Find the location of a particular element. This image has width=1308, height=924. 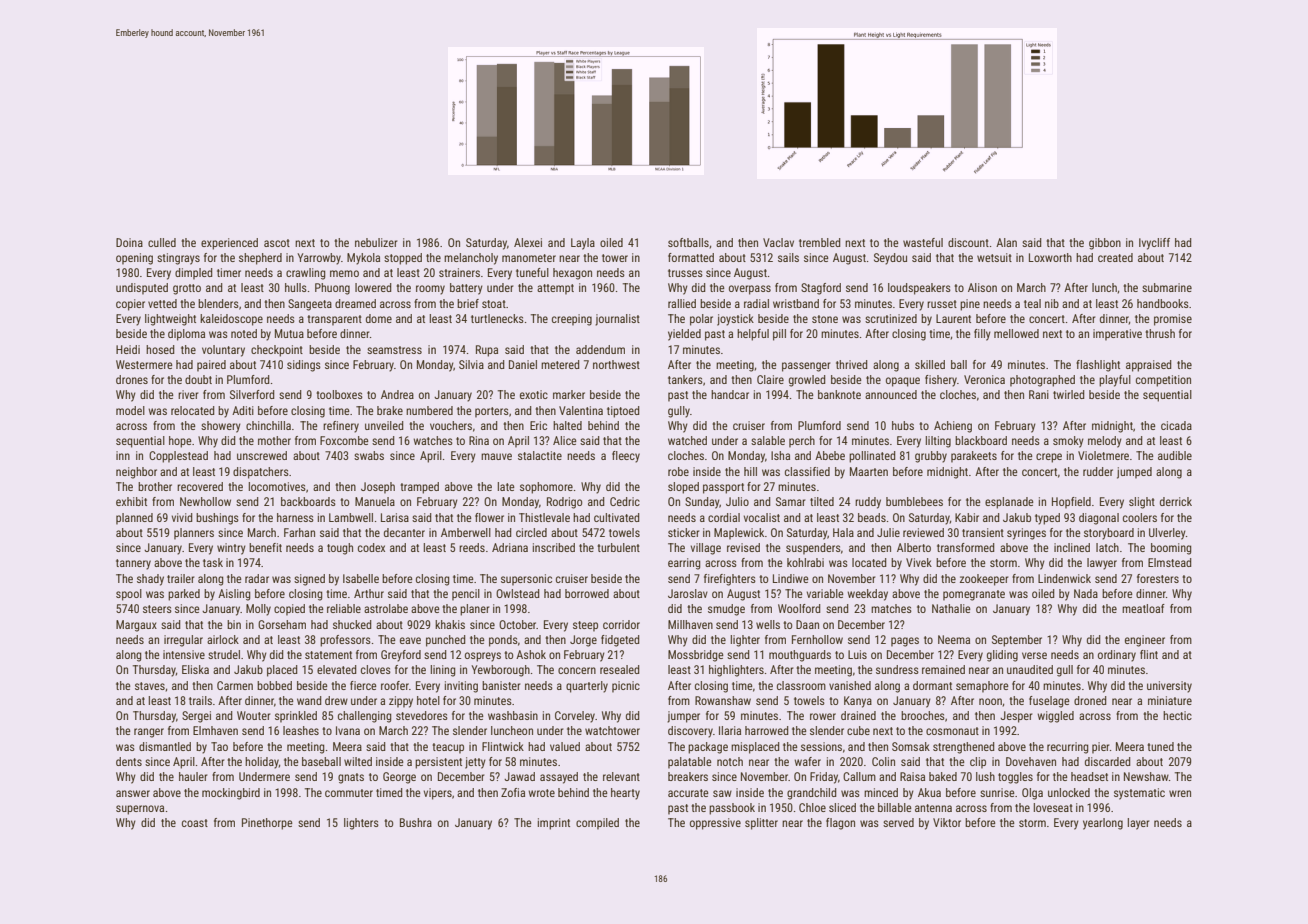

reviewed is located at coordinates (923, 532).
